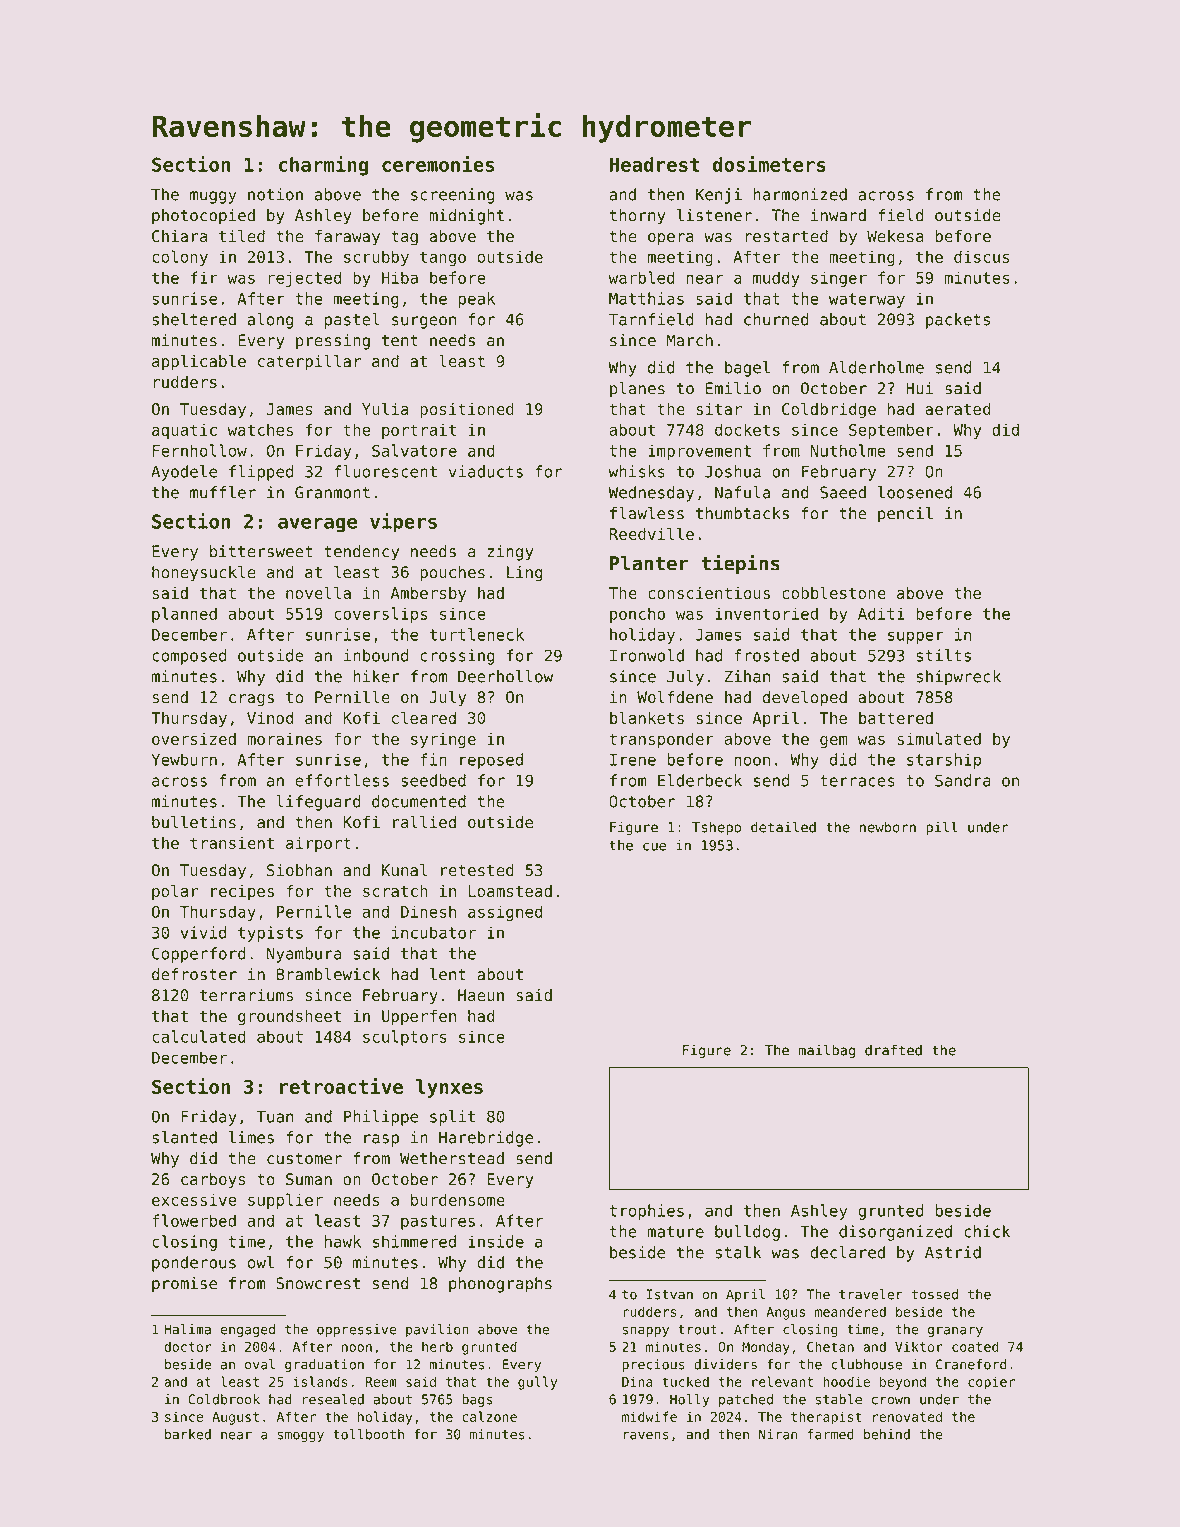 The image size is (1180, 1527). What do you see at coordinates (385, 408) in the screenshot?
I see `Yulia` at bounding box center [385, 408].
